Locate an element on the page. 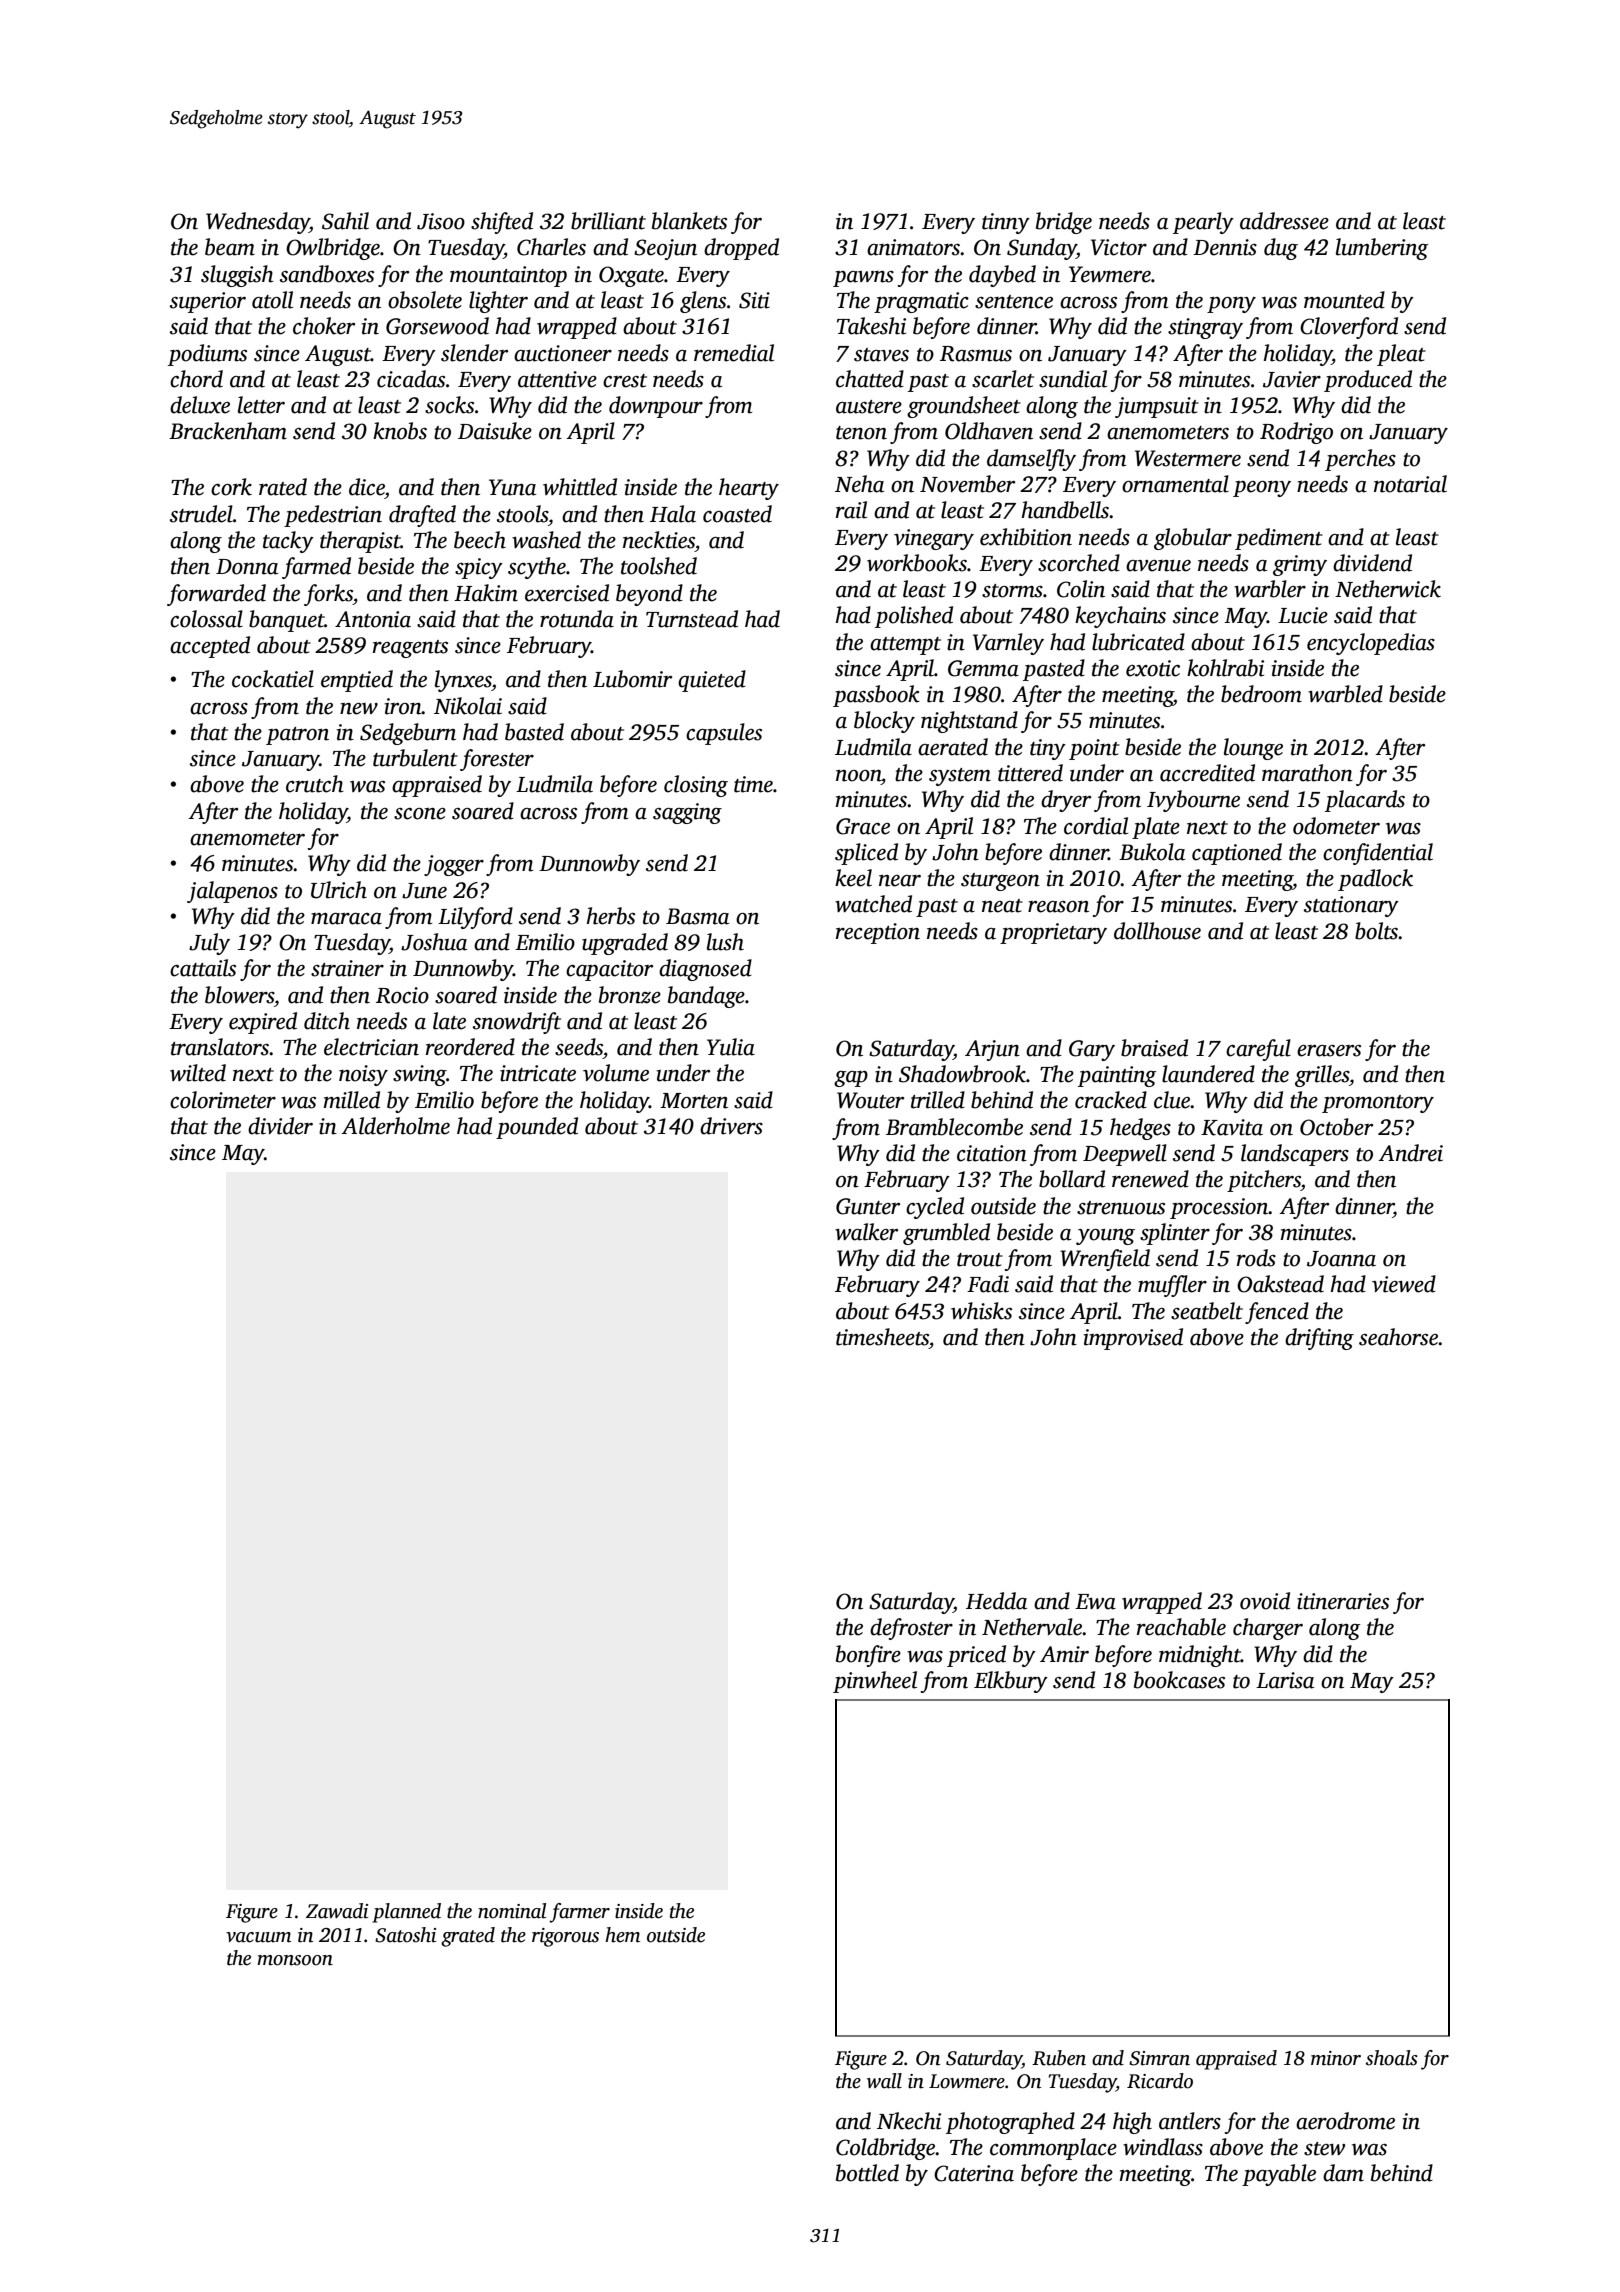  divider is located at coordinates (280, 1126).
